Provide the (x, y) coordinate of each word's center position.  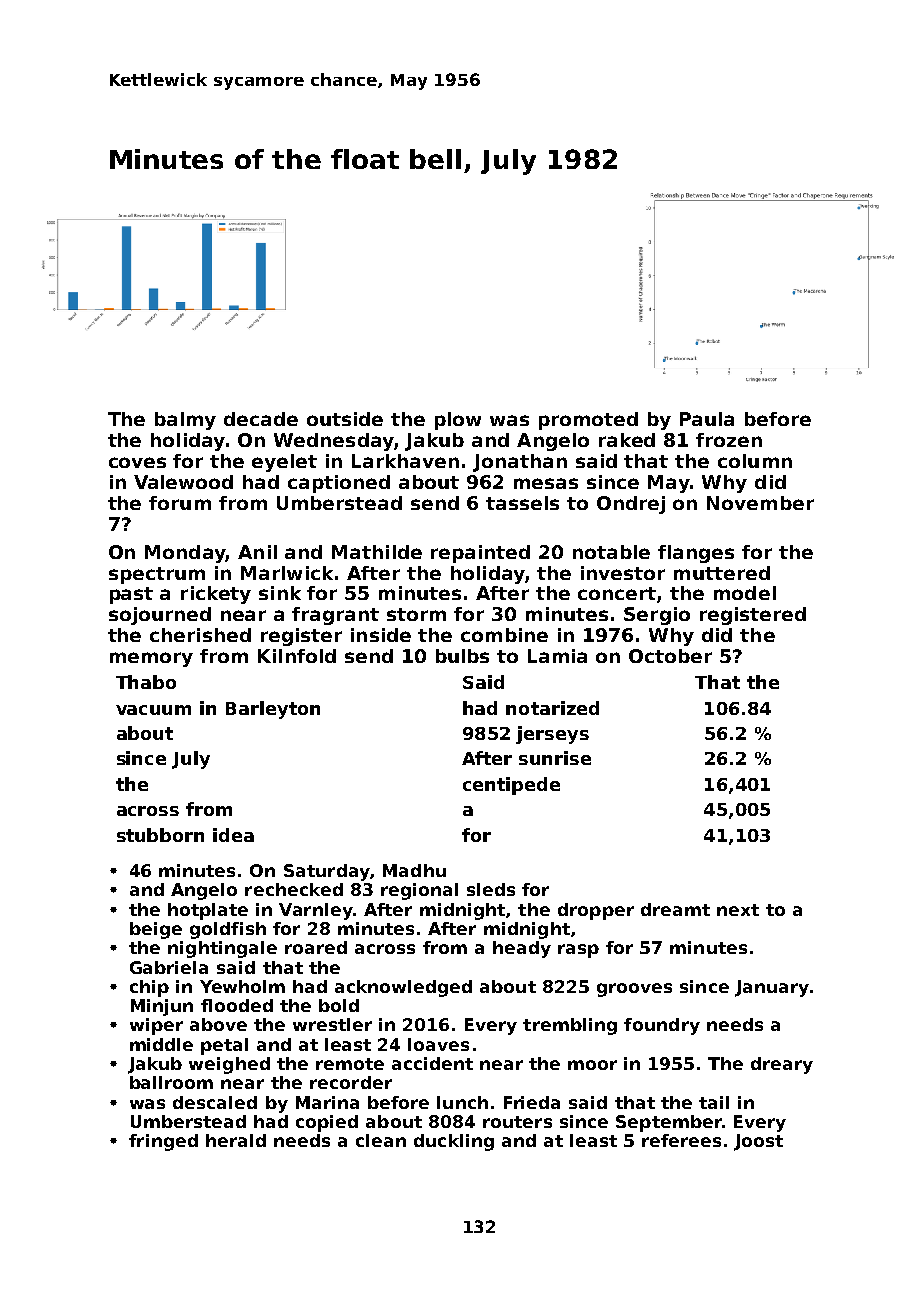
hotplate (208, 911)
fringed (163, 1142)
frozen (729, 440)
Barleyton (273, 710)
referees (681, 1140)
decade (261, 419)
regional (419, 891)
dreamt (675, 909)
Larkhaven (405, 461)
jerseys (552, 735)
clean (381, 1140)
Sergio (657, 616)
